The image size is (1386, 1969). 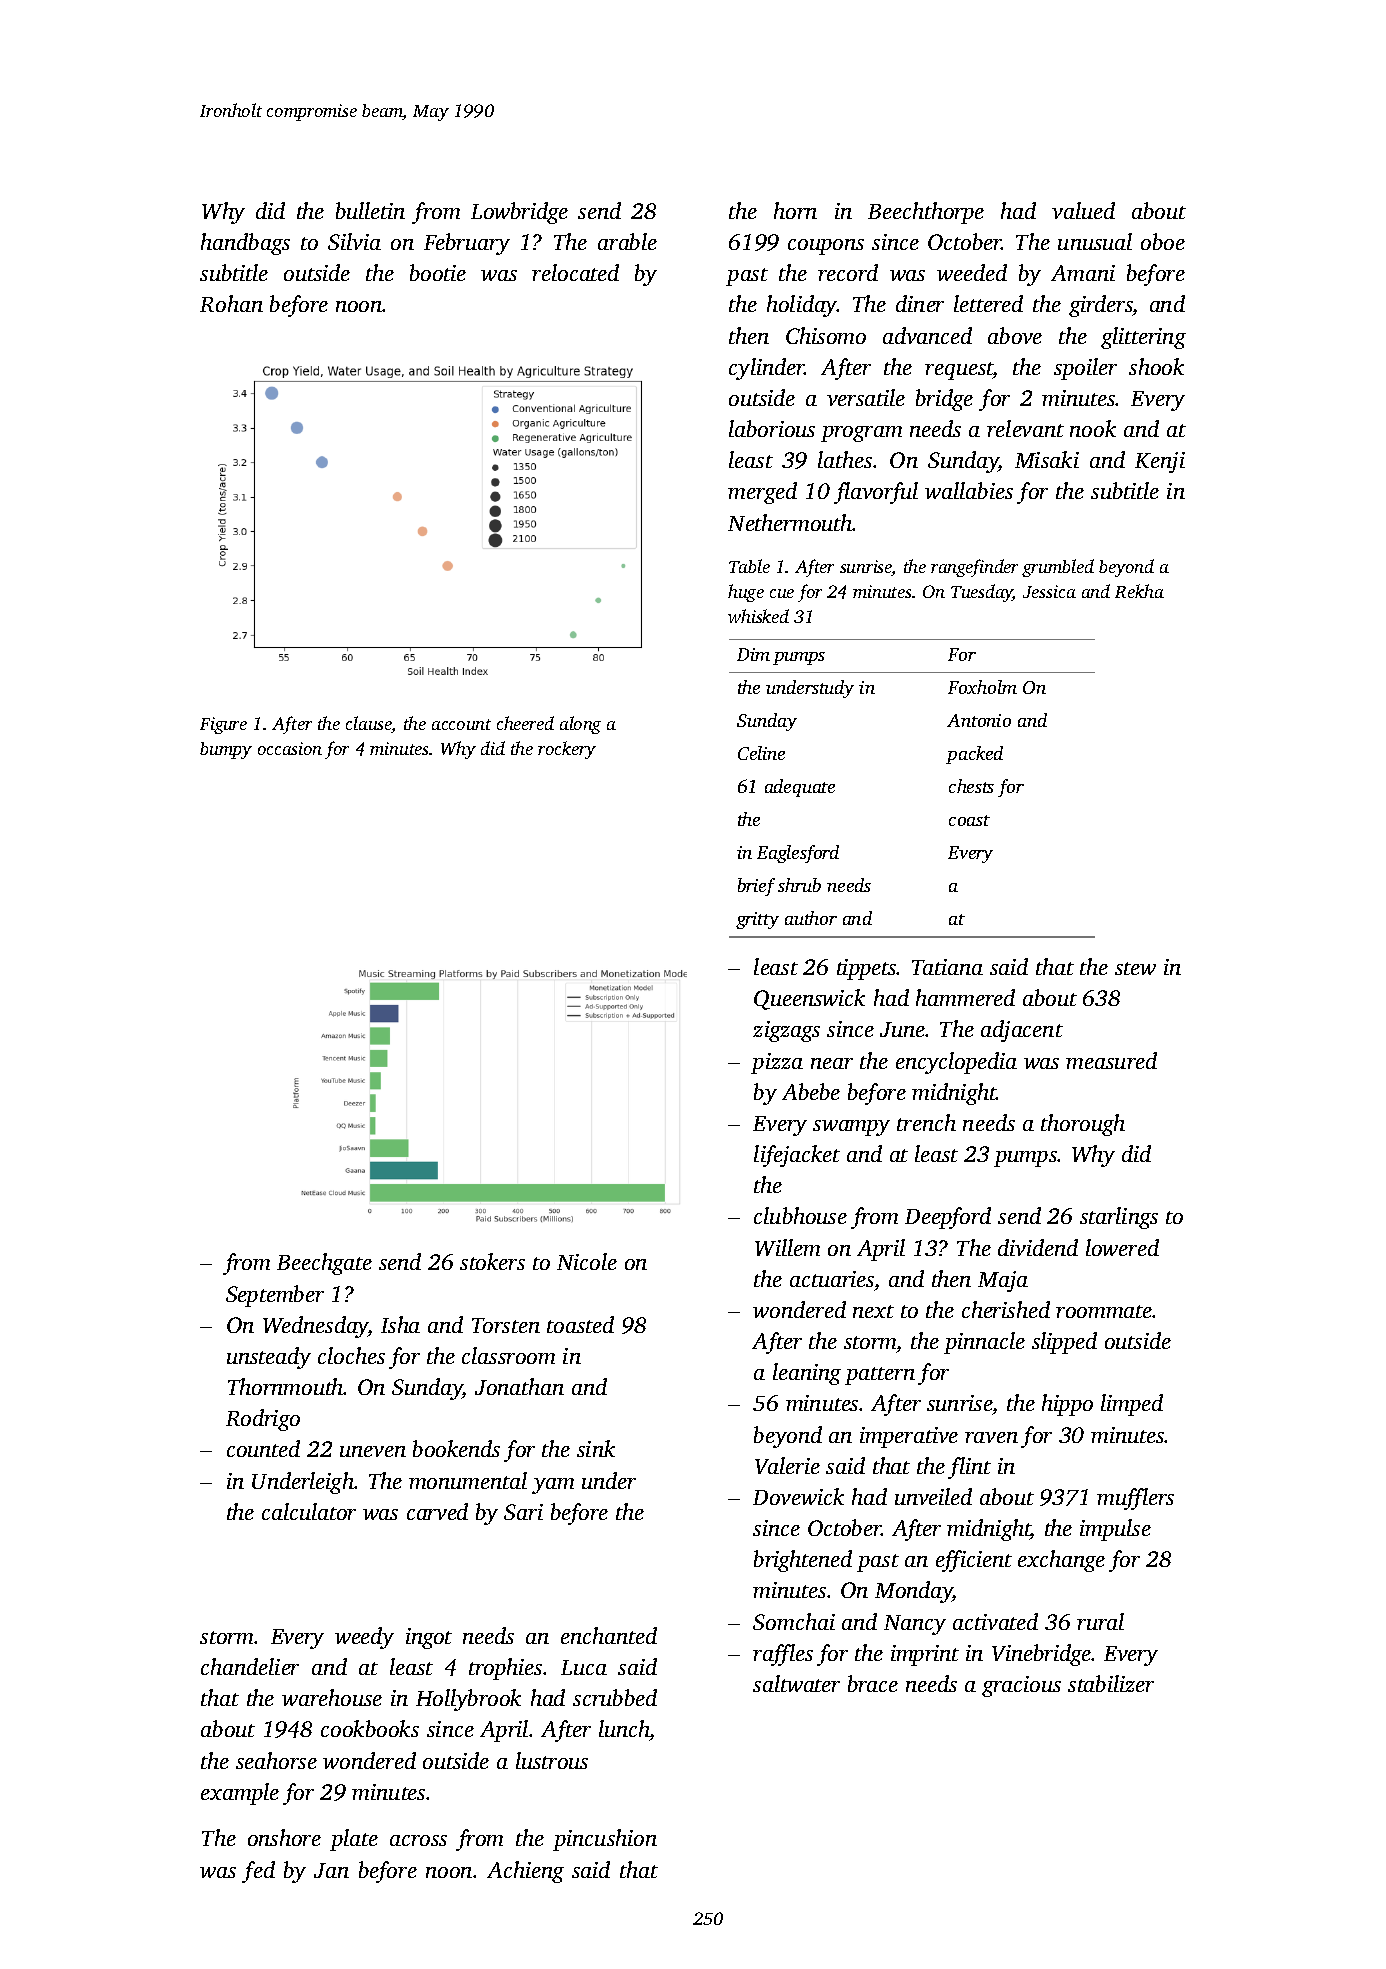 I want to click on swampy, so click(x=851, y=1128).
